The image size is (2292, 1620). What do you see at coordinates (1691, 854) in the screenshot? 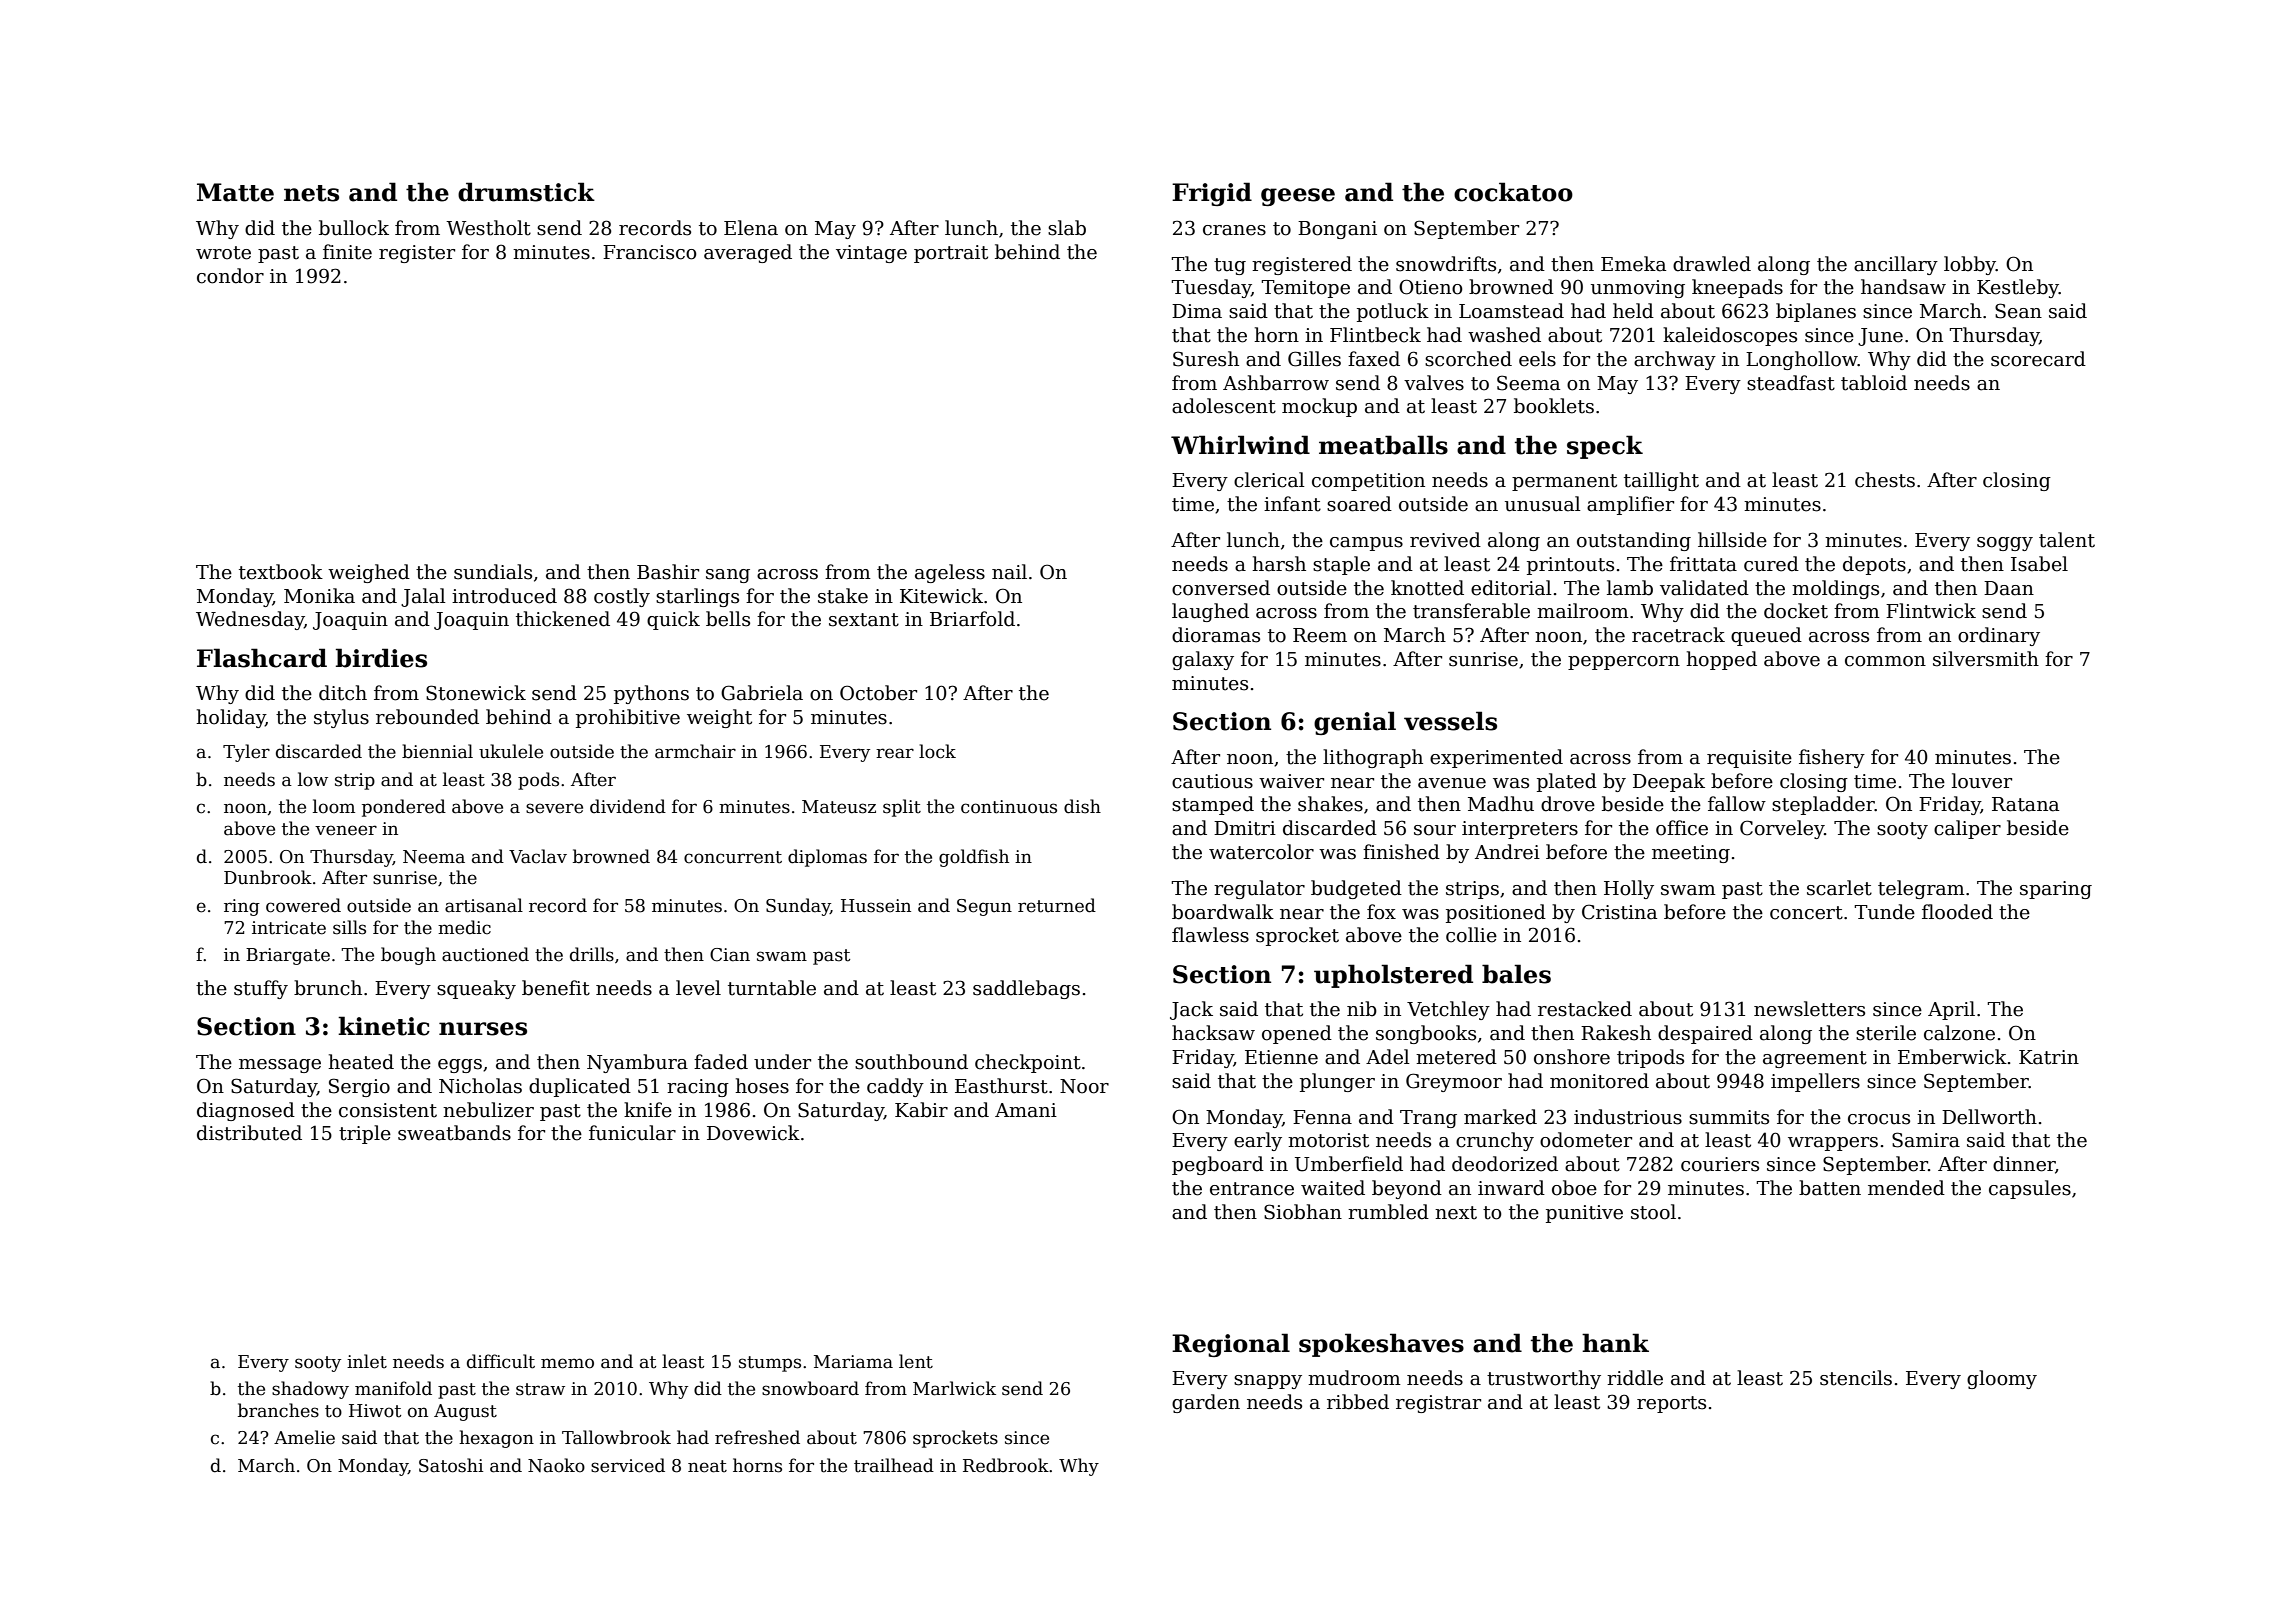
I see `meeting` at bounding box center [1691, 854].
